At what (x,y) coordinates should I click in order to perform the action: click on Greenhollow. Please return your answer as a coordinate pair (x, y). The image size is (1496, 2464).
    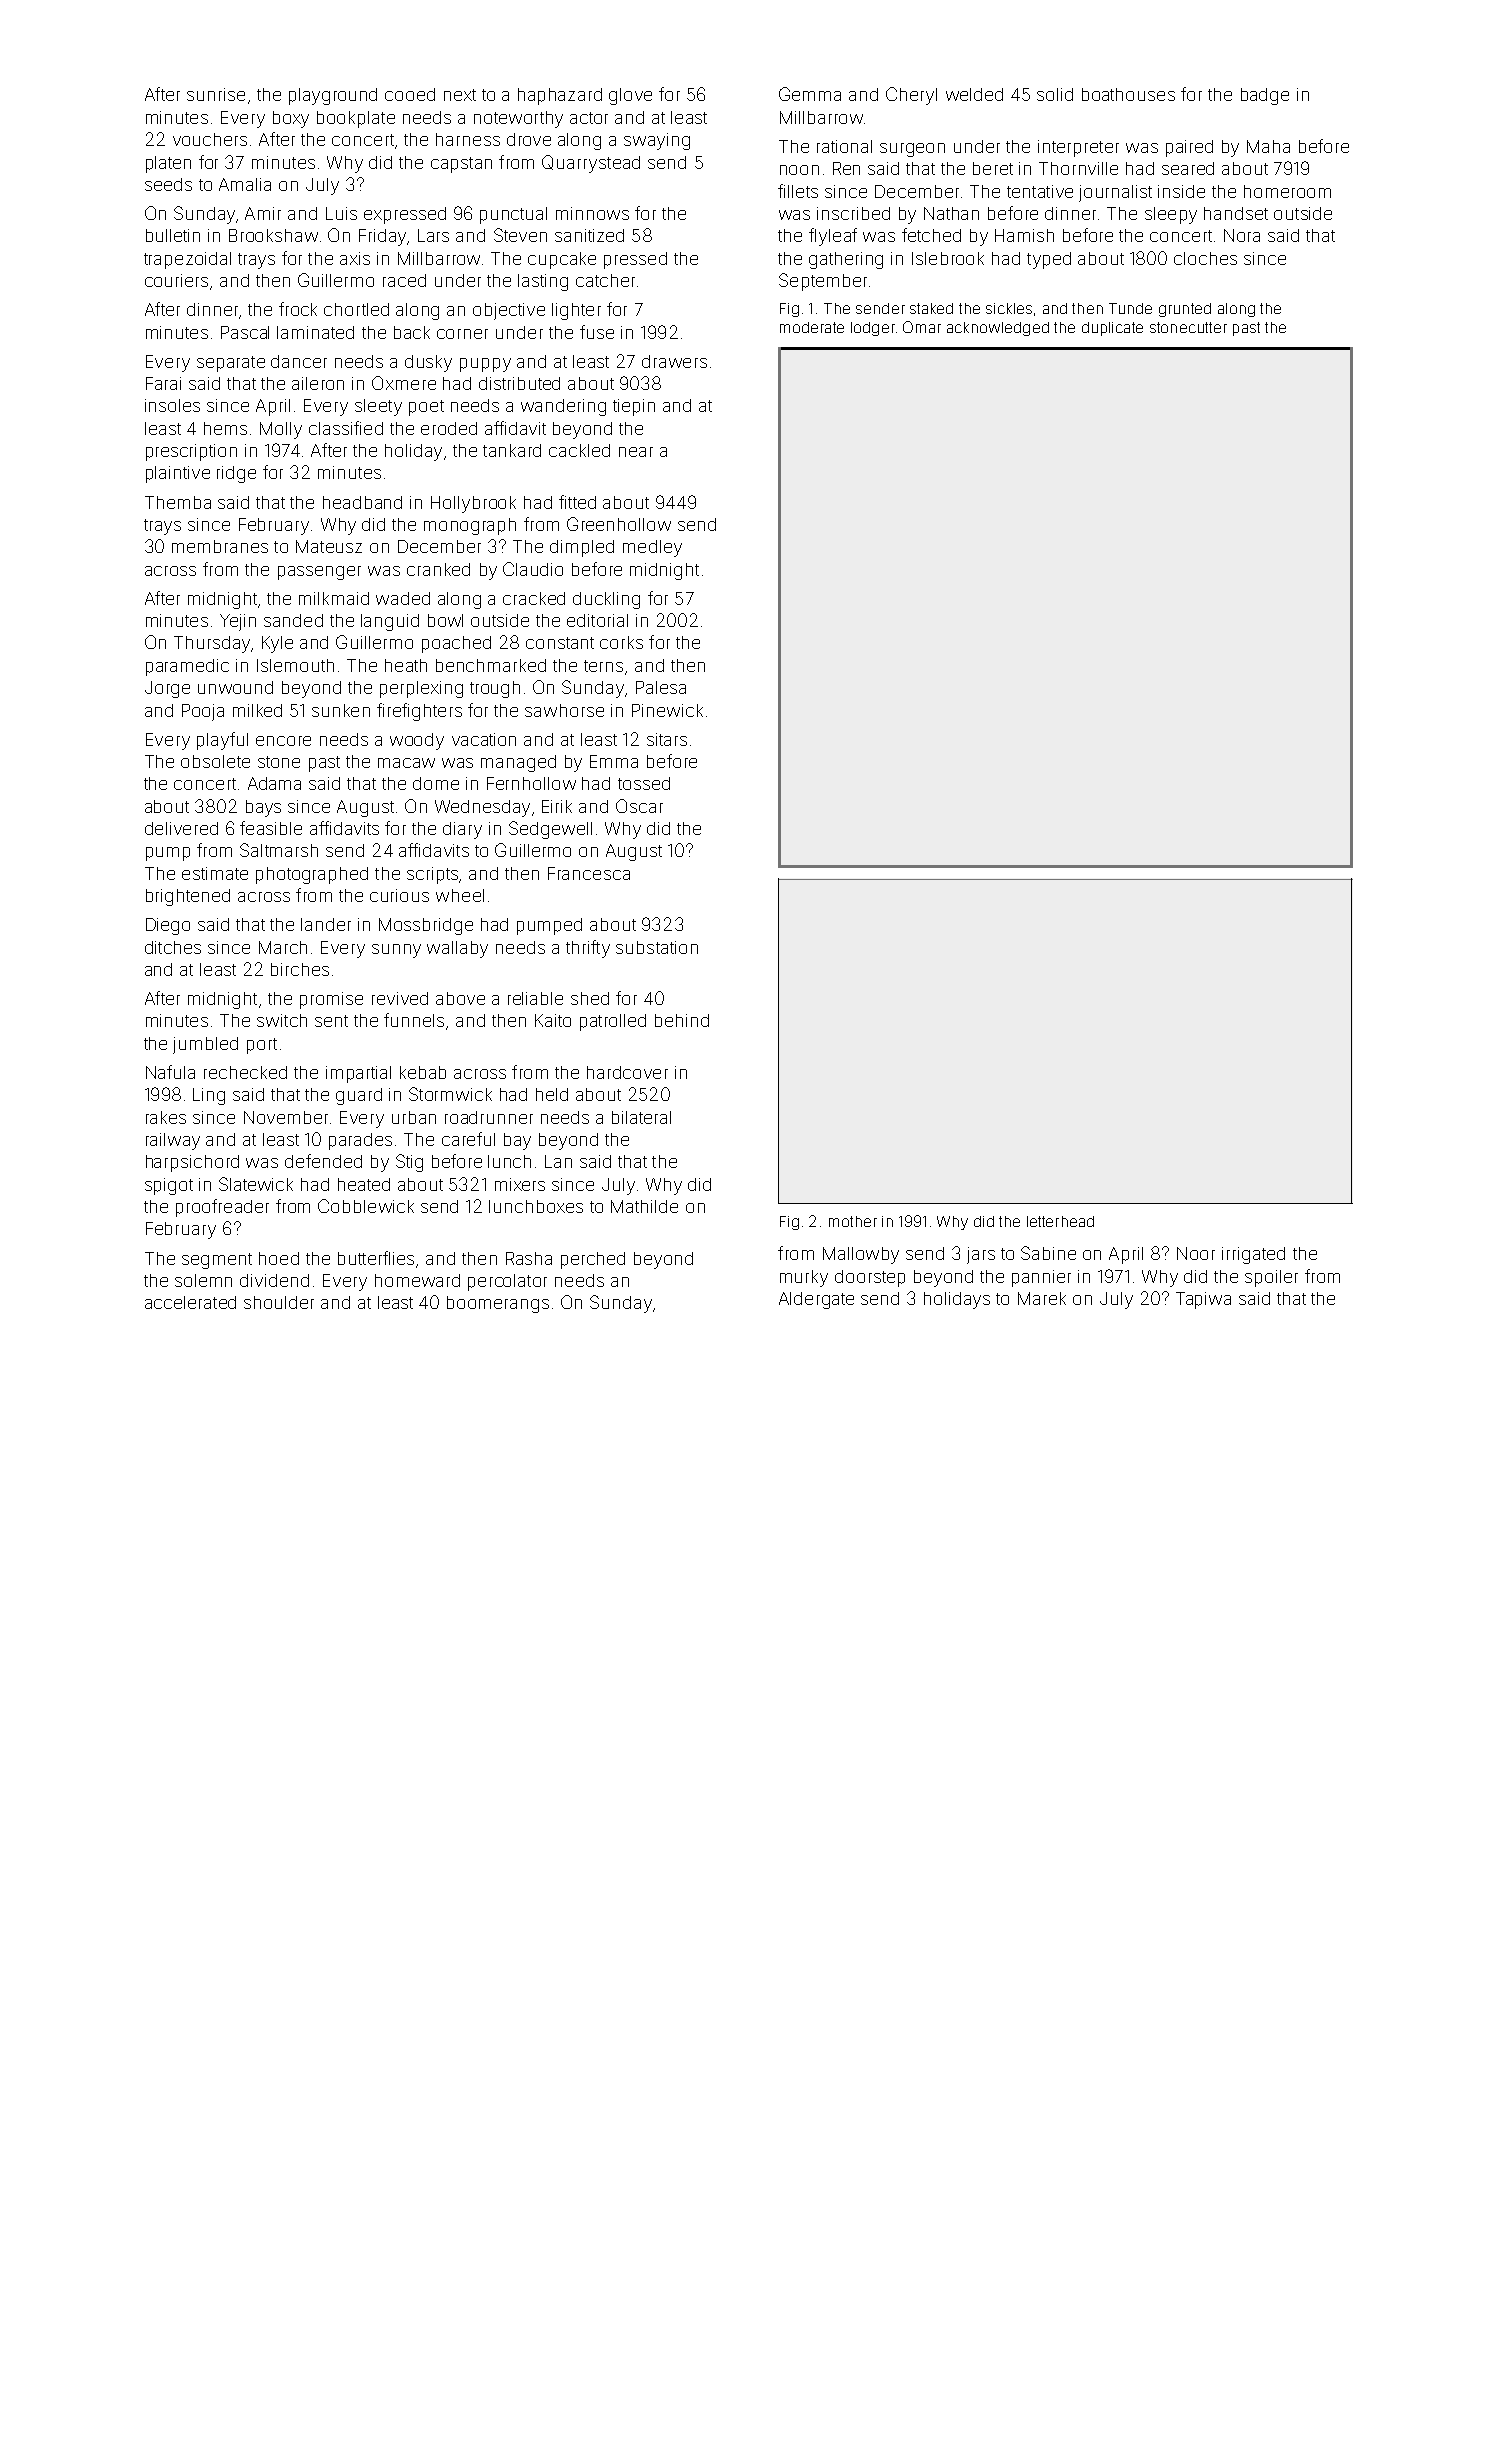
    Looking at the image, I should click on (619, 524).
